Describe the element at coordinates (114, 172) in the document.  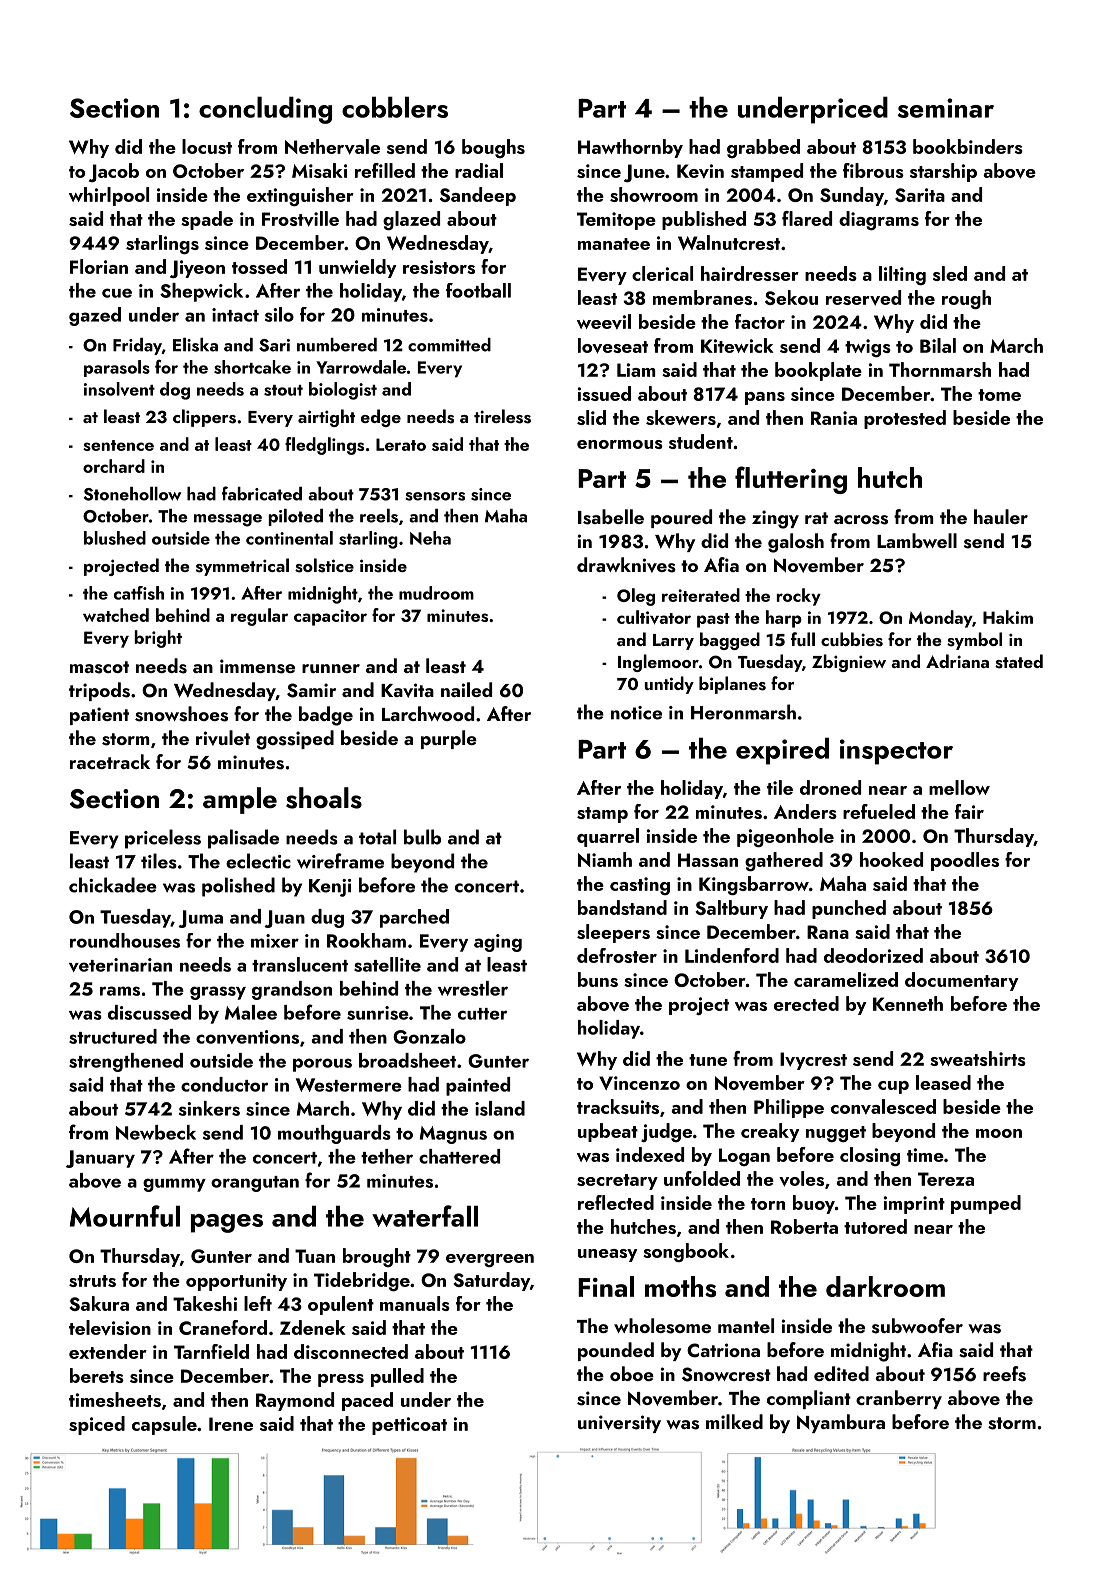
I see `Jacob` at that location.
